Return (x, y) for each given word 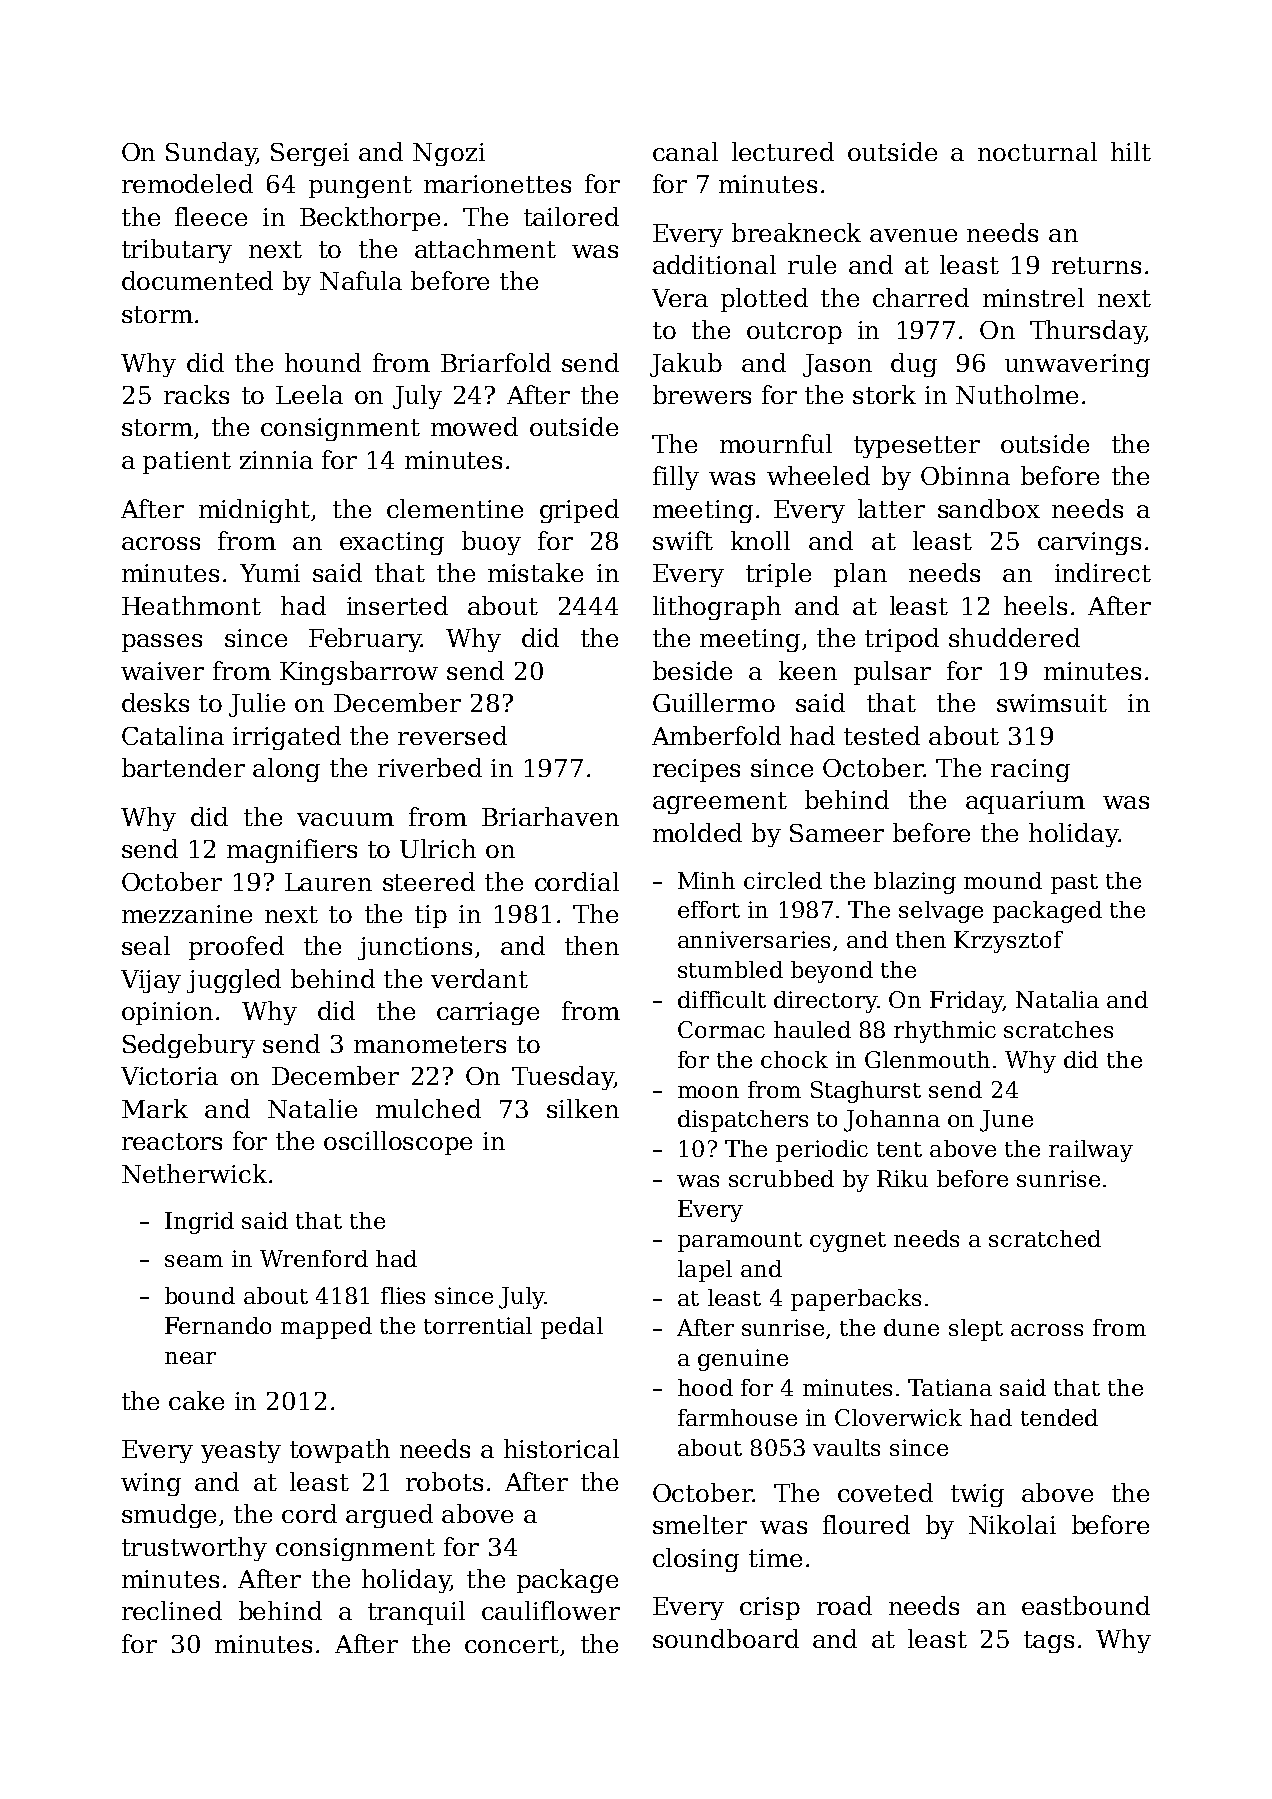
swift (683, 540)
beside (692, 670)
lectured (783, 151)
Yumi (270, 573)
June (1006, 1121)
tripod (902, 640)
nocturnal (1037, 151)
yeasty (241, 1452)
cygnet (848, 1242)
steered (429, 881)
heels (1035, 605)
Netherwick (194, 1173)
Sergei (310, 154)
